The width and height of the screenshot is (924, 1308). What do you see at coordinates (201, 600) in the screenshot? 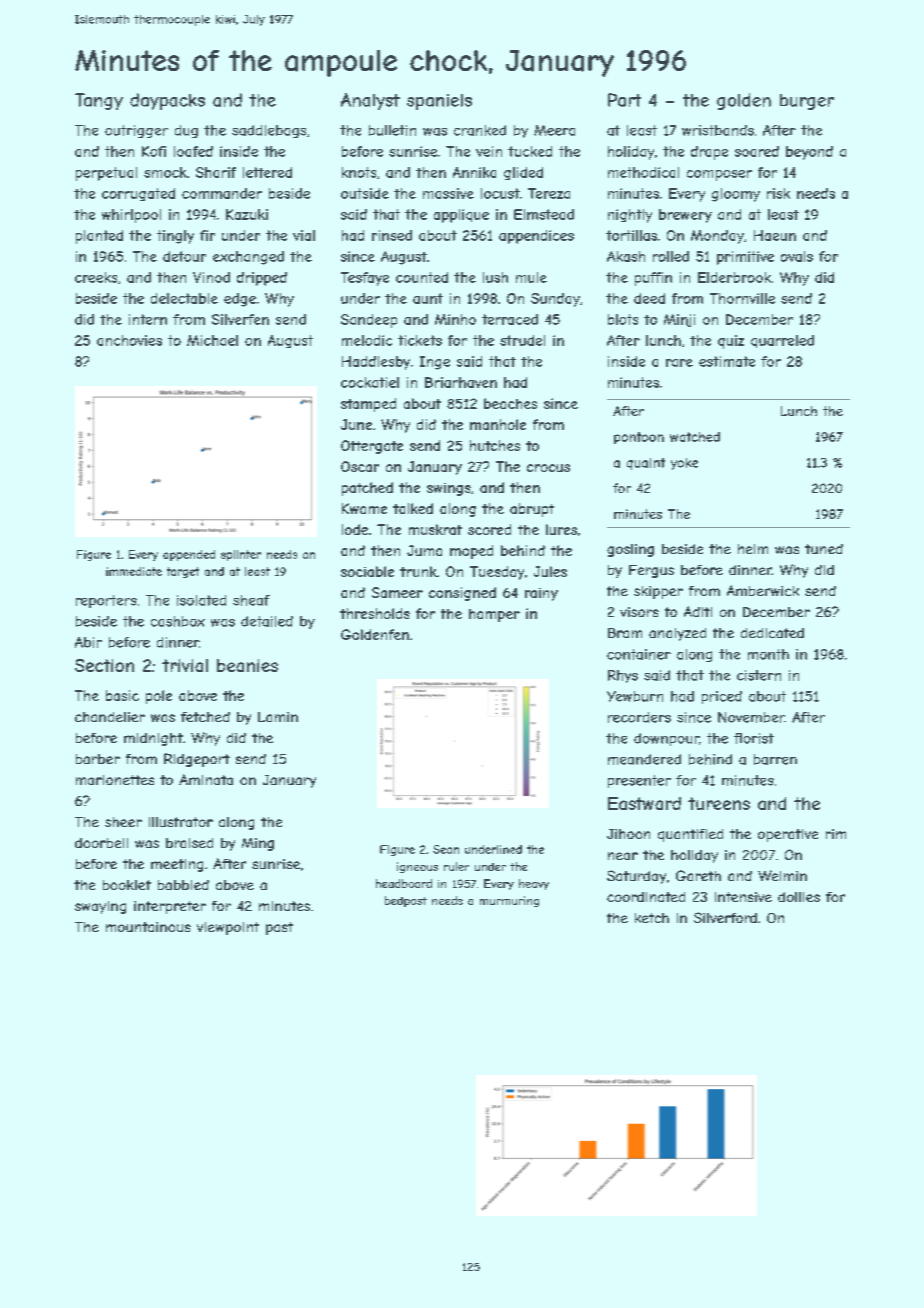
I see `isolated` at bounding box center [201, 600].
